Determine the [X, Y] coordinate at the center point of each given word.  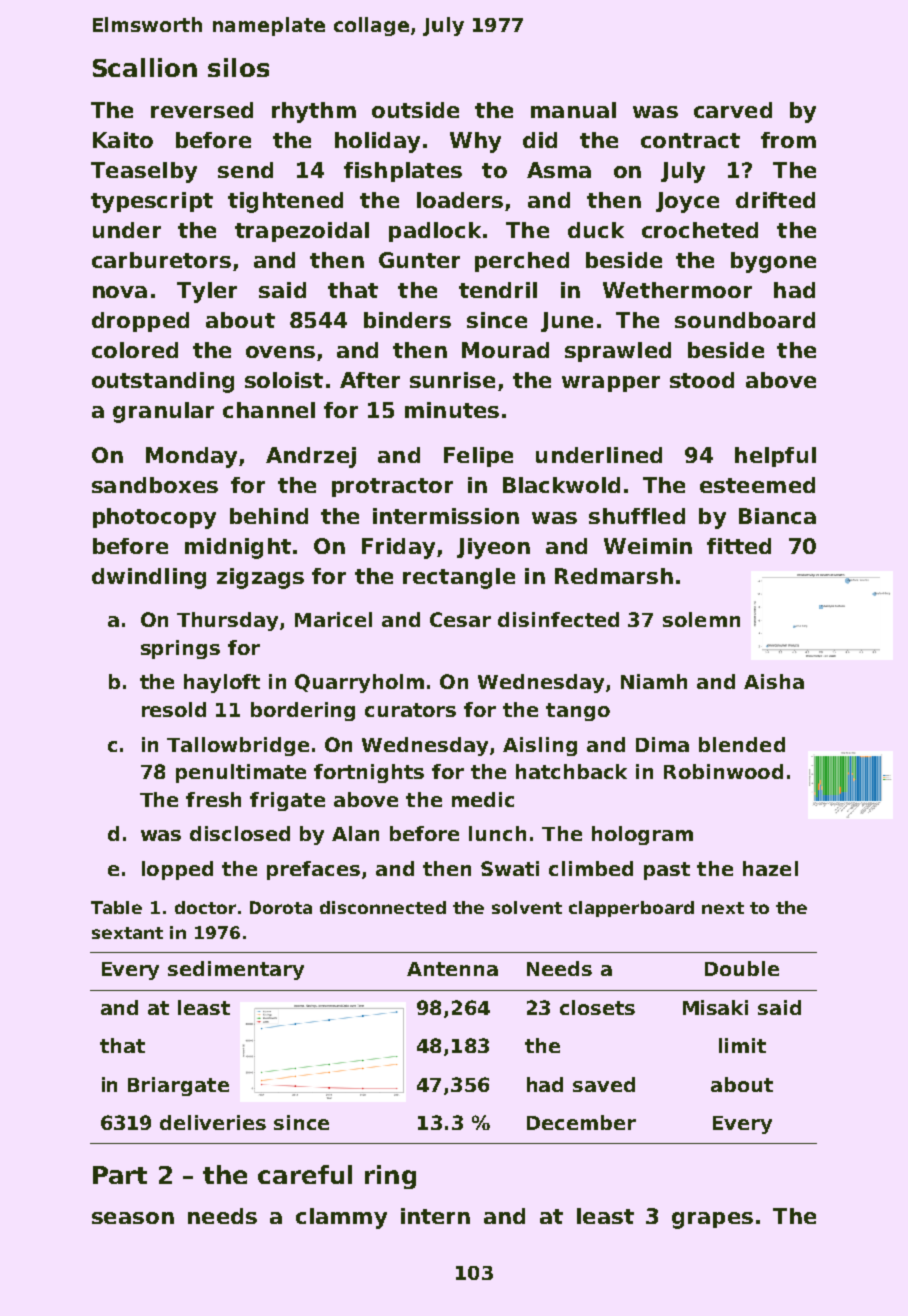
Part [120, 1175]
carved [733, 110]
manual [573, 110]
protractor [392, 487]
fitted [739, 546]
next [723, 908]
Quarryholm [359, 683]
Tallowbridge [238, 746]
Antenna [452, 969]
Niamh [654, 681]
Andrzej [311, 457]
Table [116, 907]
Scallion [145, 67]
